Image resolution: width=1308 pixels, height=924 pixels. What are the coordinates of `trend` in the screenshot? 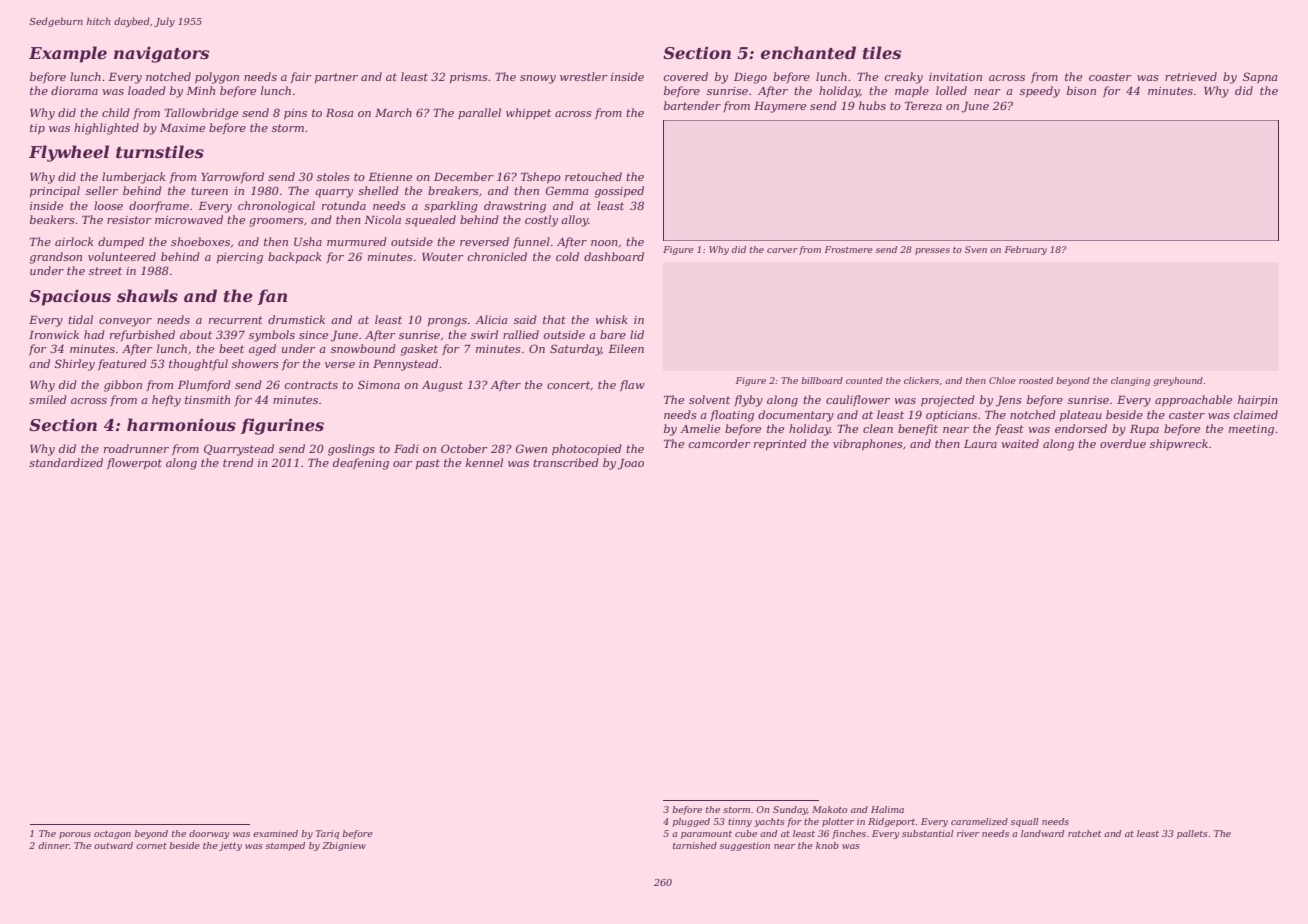 It's located at (238, 462).
